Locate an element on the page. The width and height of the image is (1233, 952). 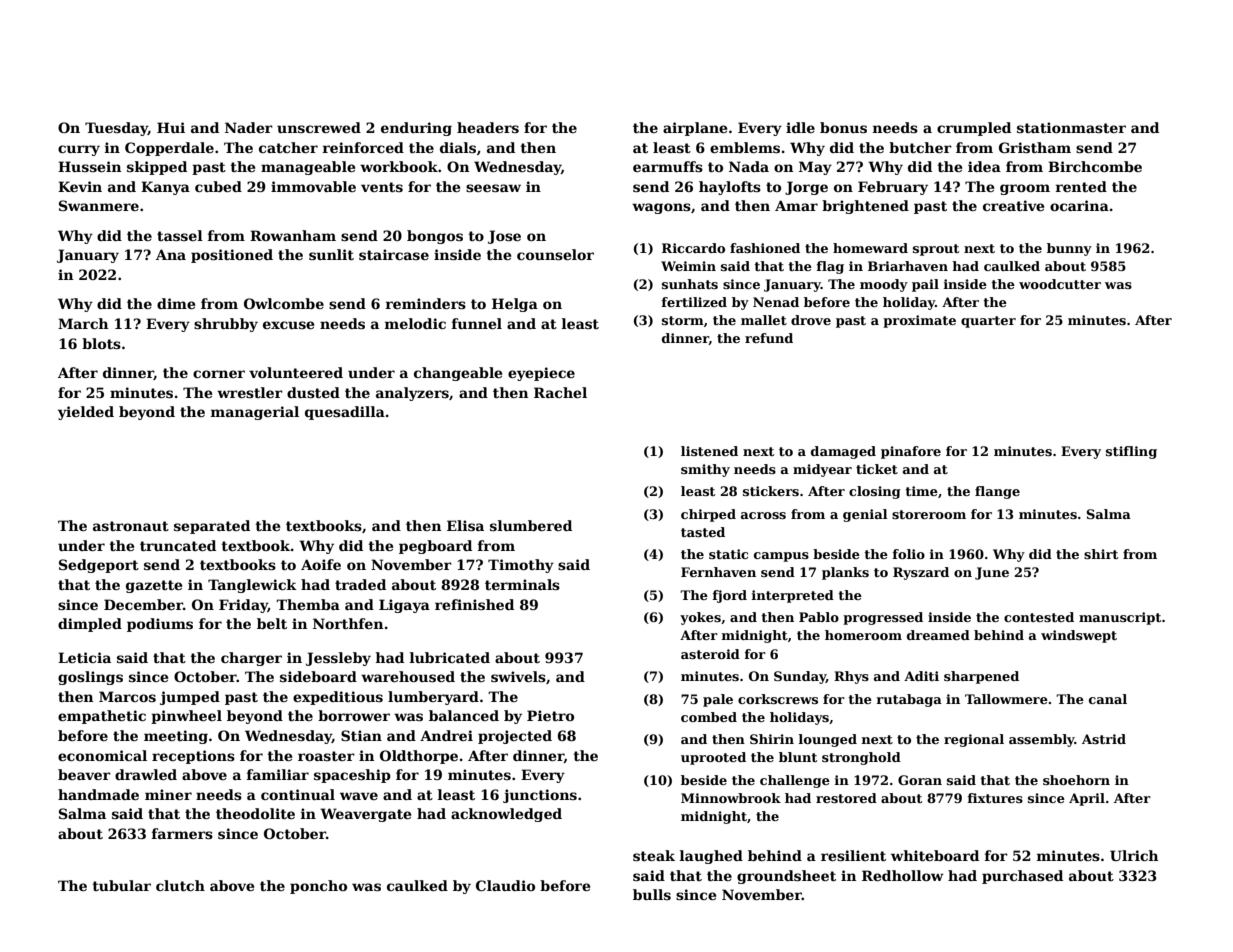
quarter is located at coordinates (988, 322).
